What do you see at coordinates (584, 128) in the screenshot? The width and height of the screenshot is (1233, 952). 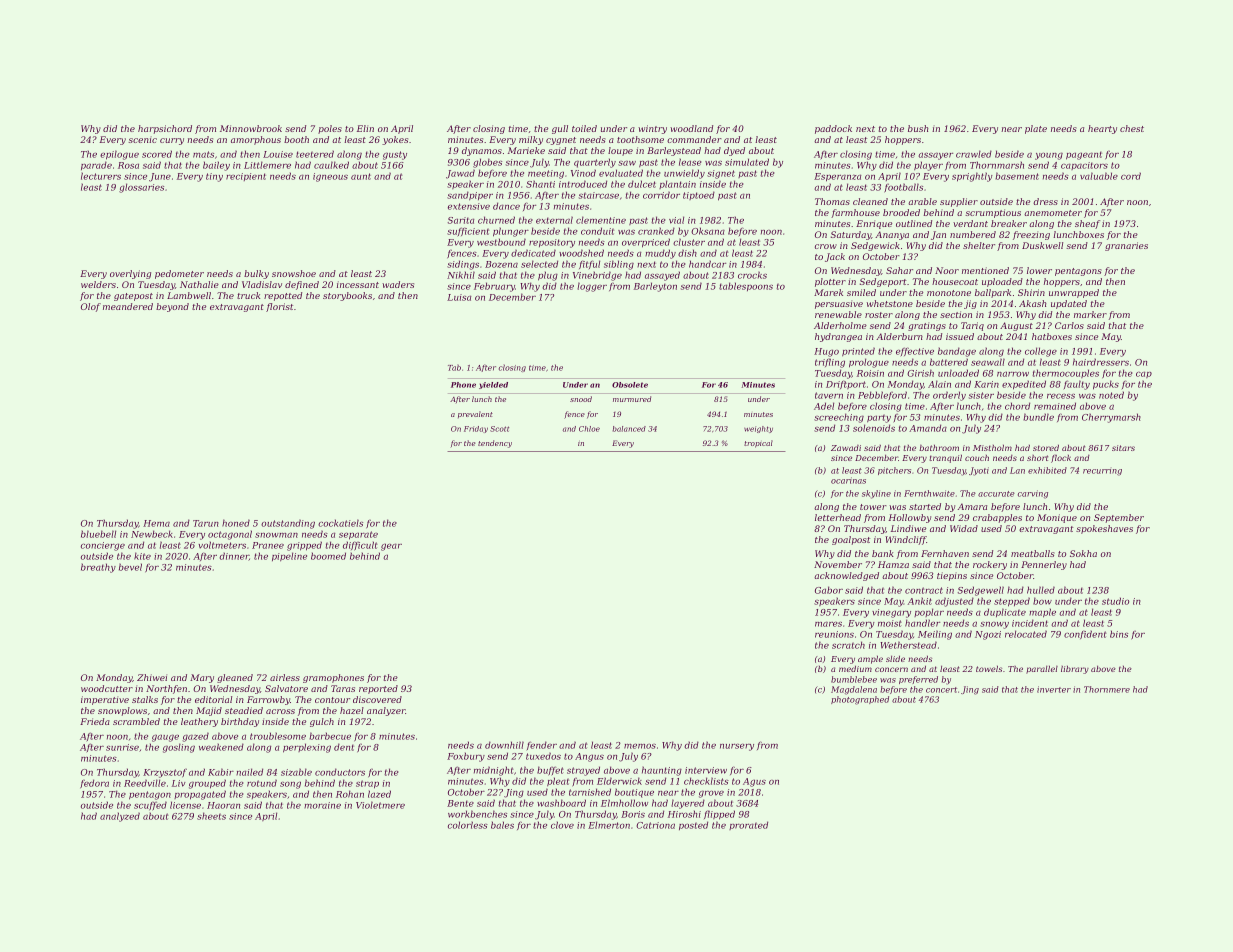 I see `toiled` at bounding box center [584, 128].
